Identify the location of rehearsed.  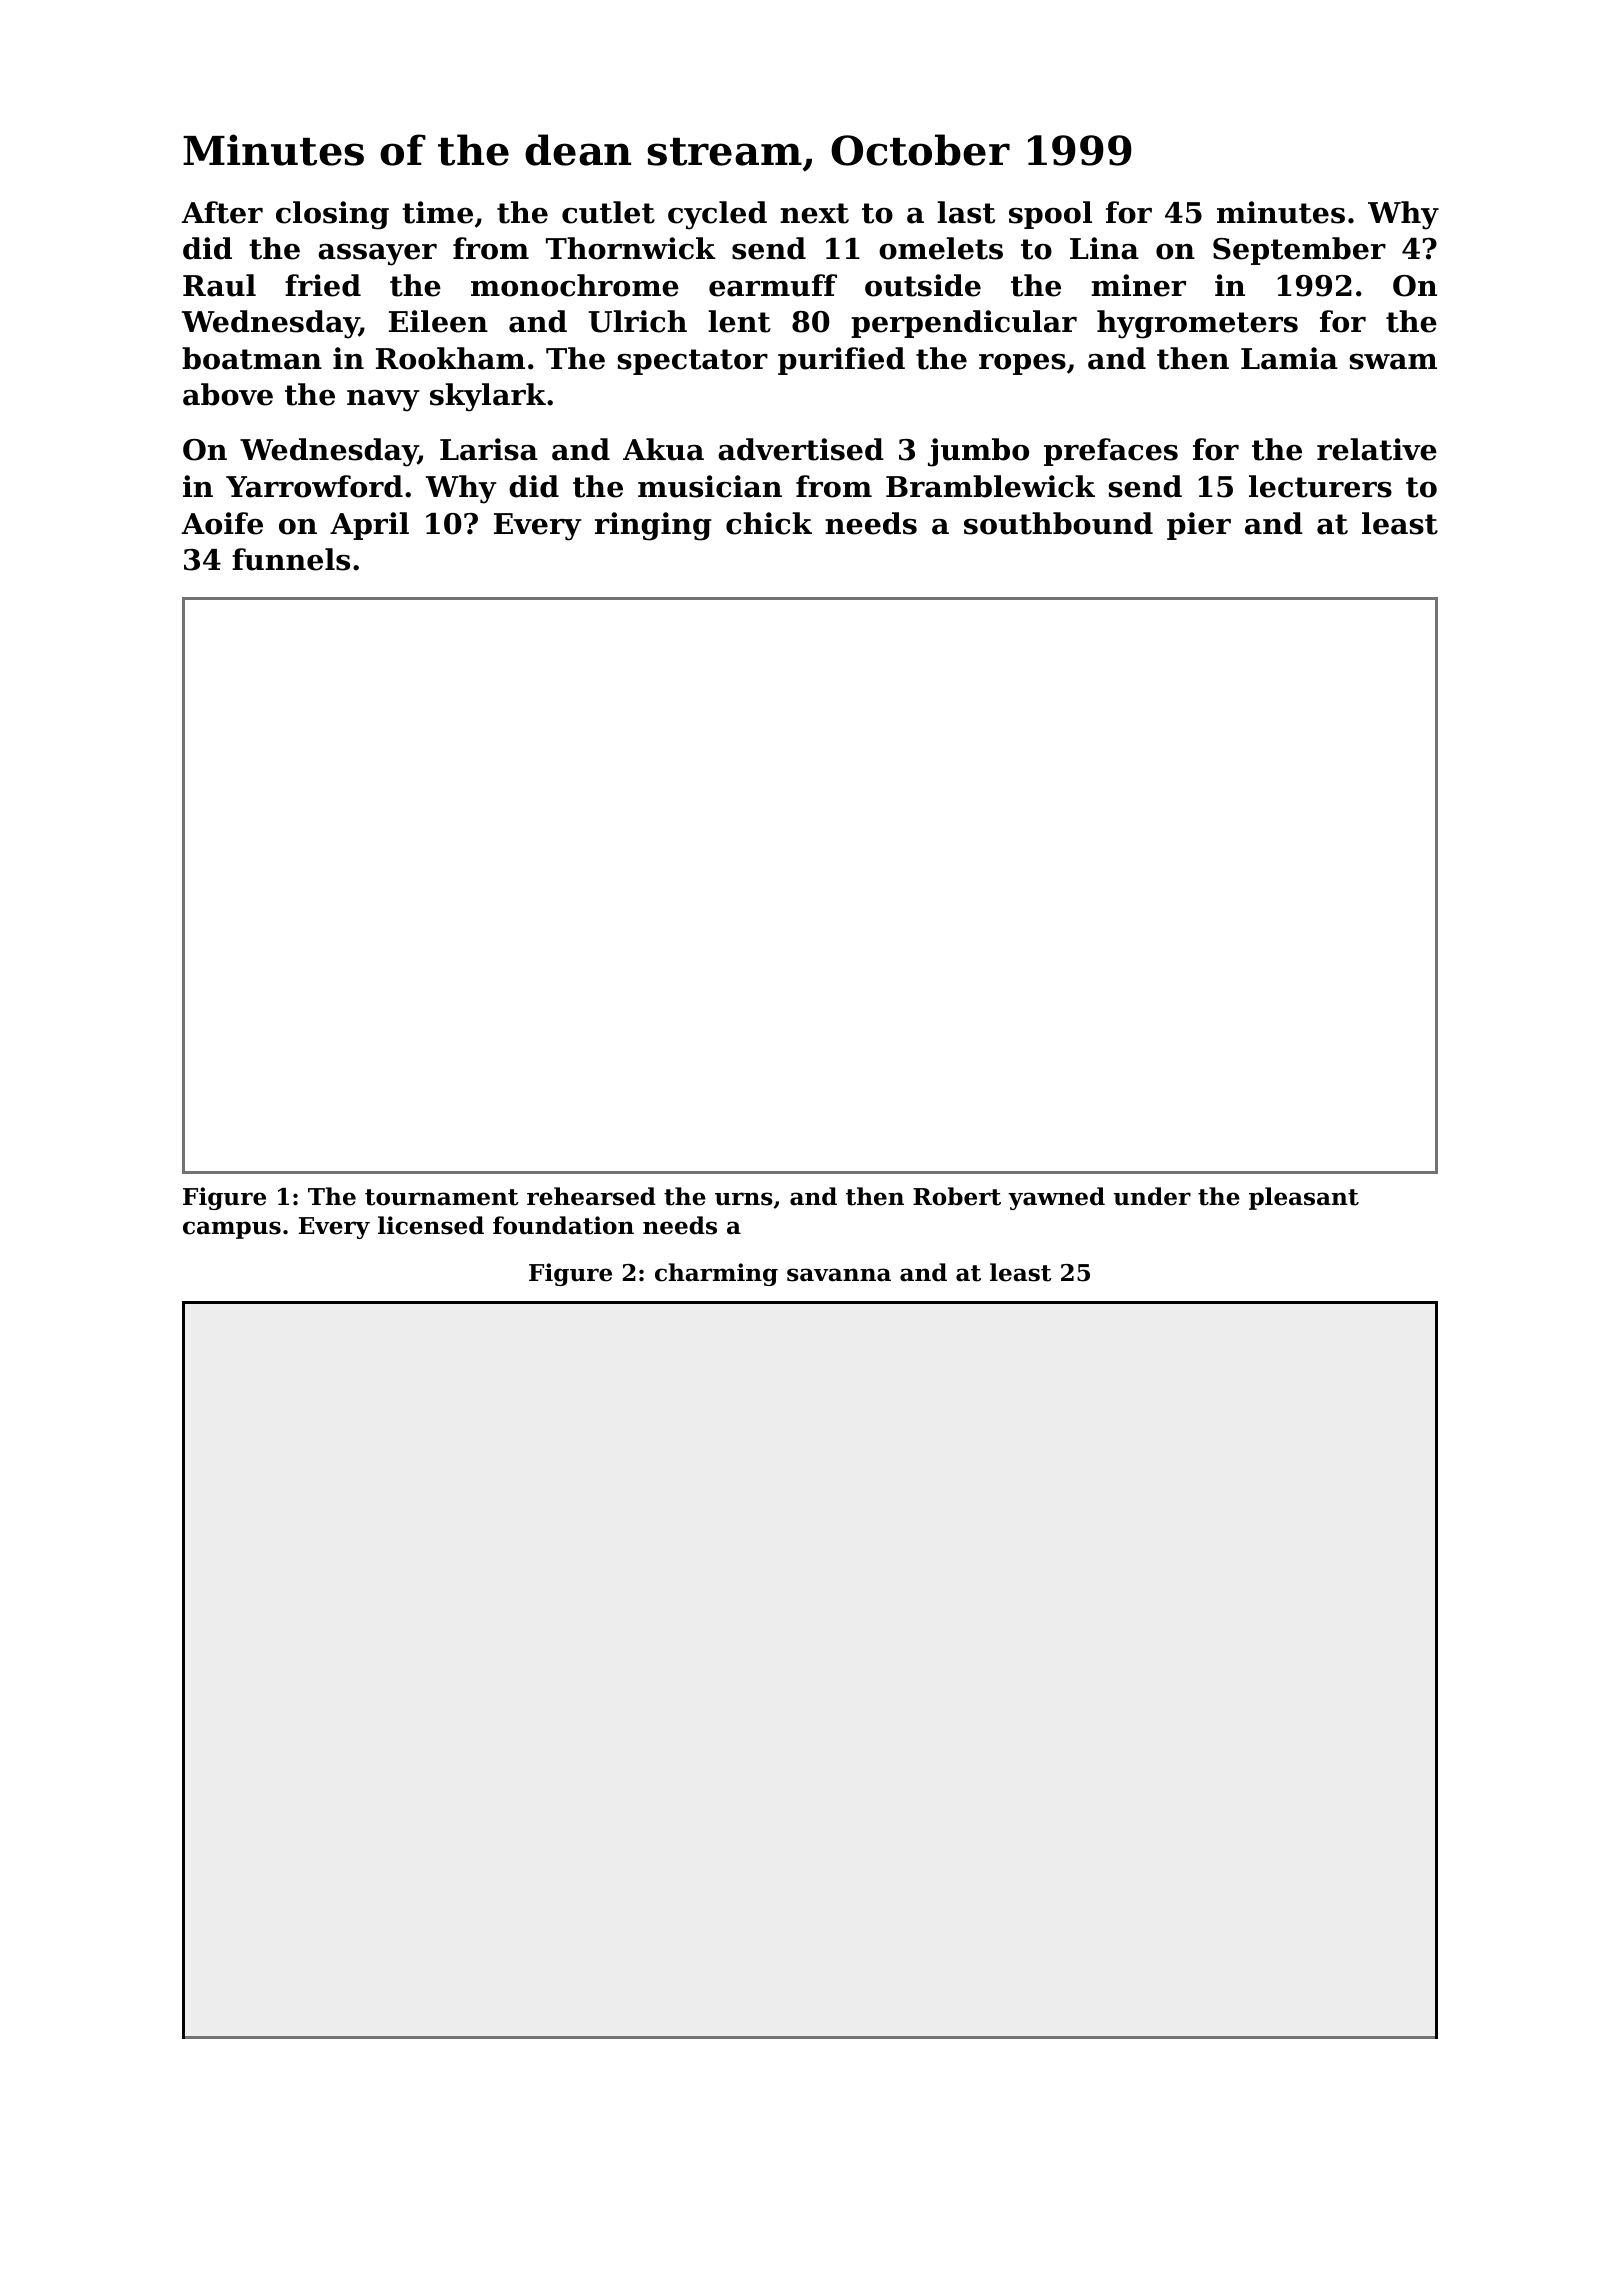
(591, 1196).
